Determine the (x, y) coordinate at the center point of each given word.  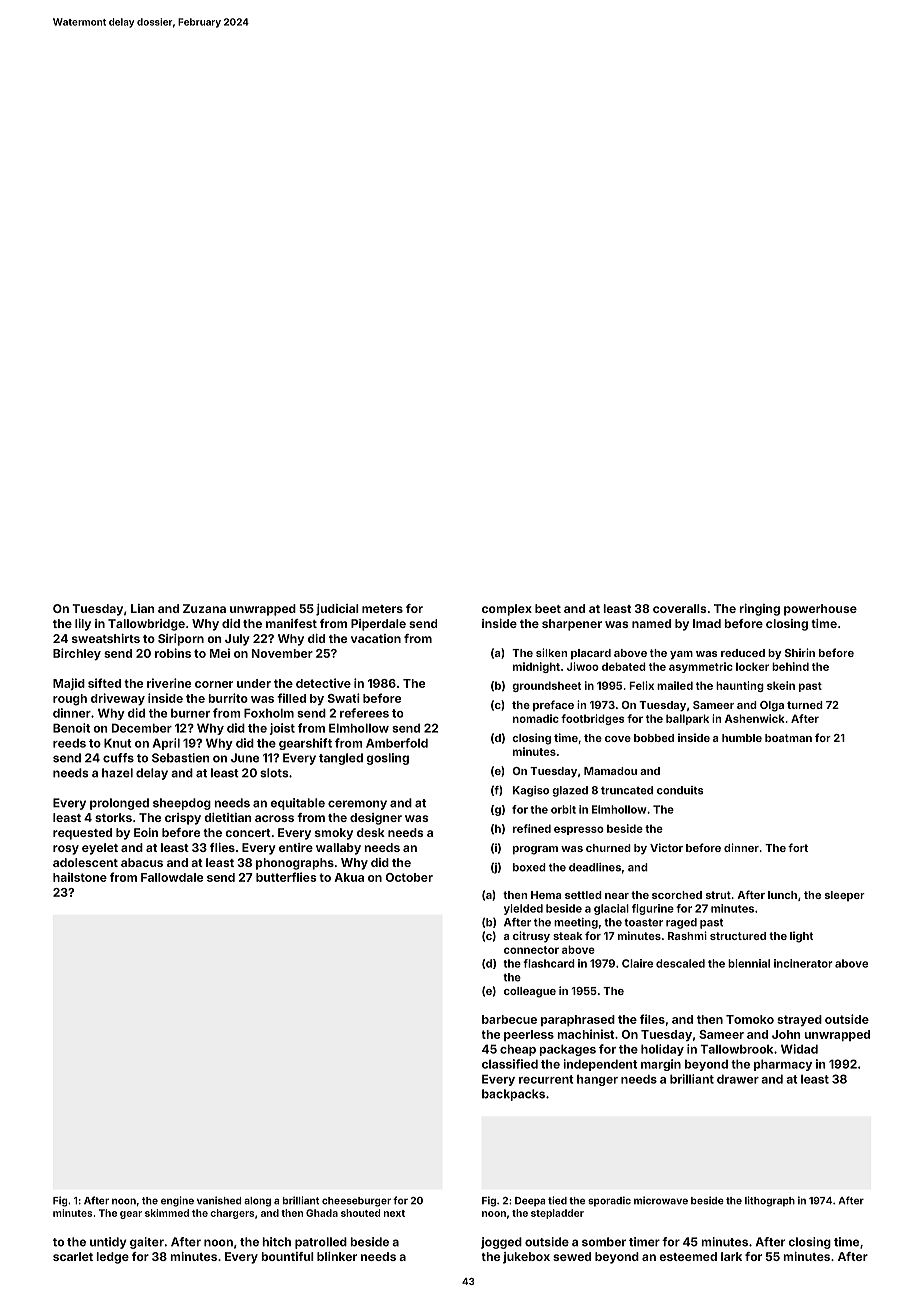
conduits (680, 790)
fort (798, 847)
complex (507, 610)
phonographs (295, 864)
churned (608, 848)
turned (805, 705)
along (257, 1202)
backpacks (513, 1095)
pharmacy (783, 1065)
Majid (69, 684)
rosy (66, 850)
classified (510, 1064)
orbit (563, 809)
